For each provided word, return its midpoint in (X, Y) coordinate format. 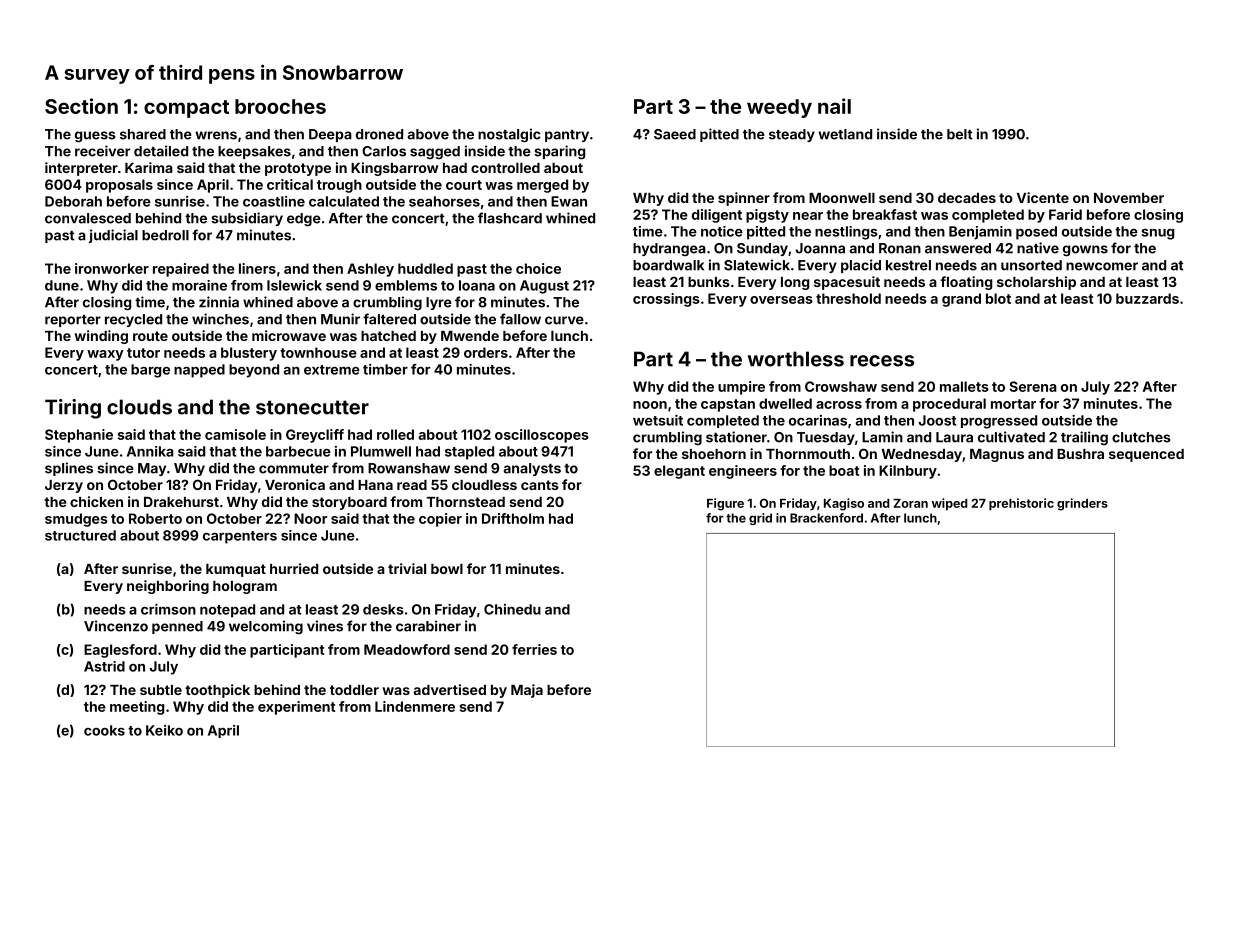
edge (304, 219)
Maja (527, 691)
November (1129, 198)
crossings (666, 300)
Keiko (164, 730)
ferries (534, 649)
